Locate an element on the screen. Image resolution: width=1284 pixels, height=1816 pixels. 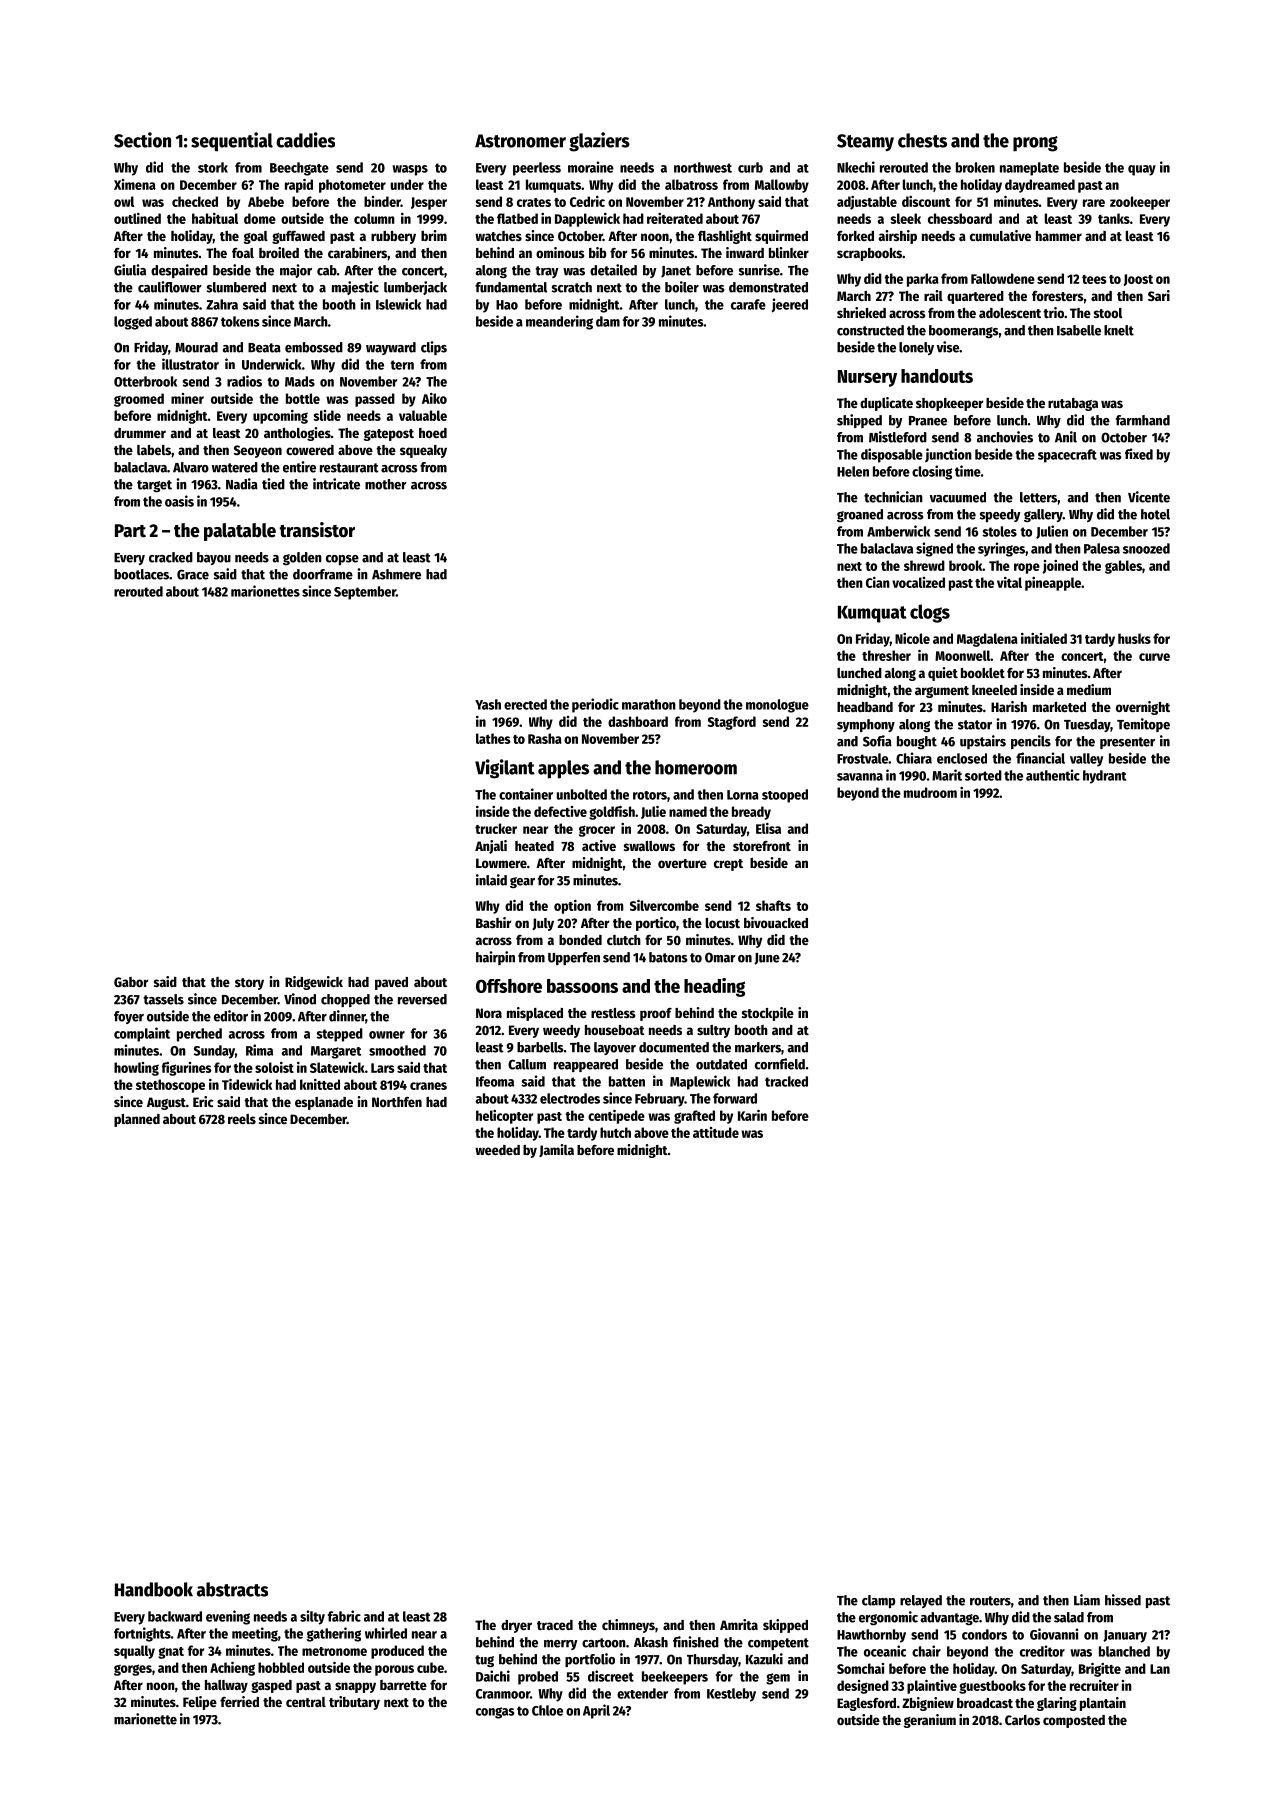
Karin is located at coordinates (752, 1115).
